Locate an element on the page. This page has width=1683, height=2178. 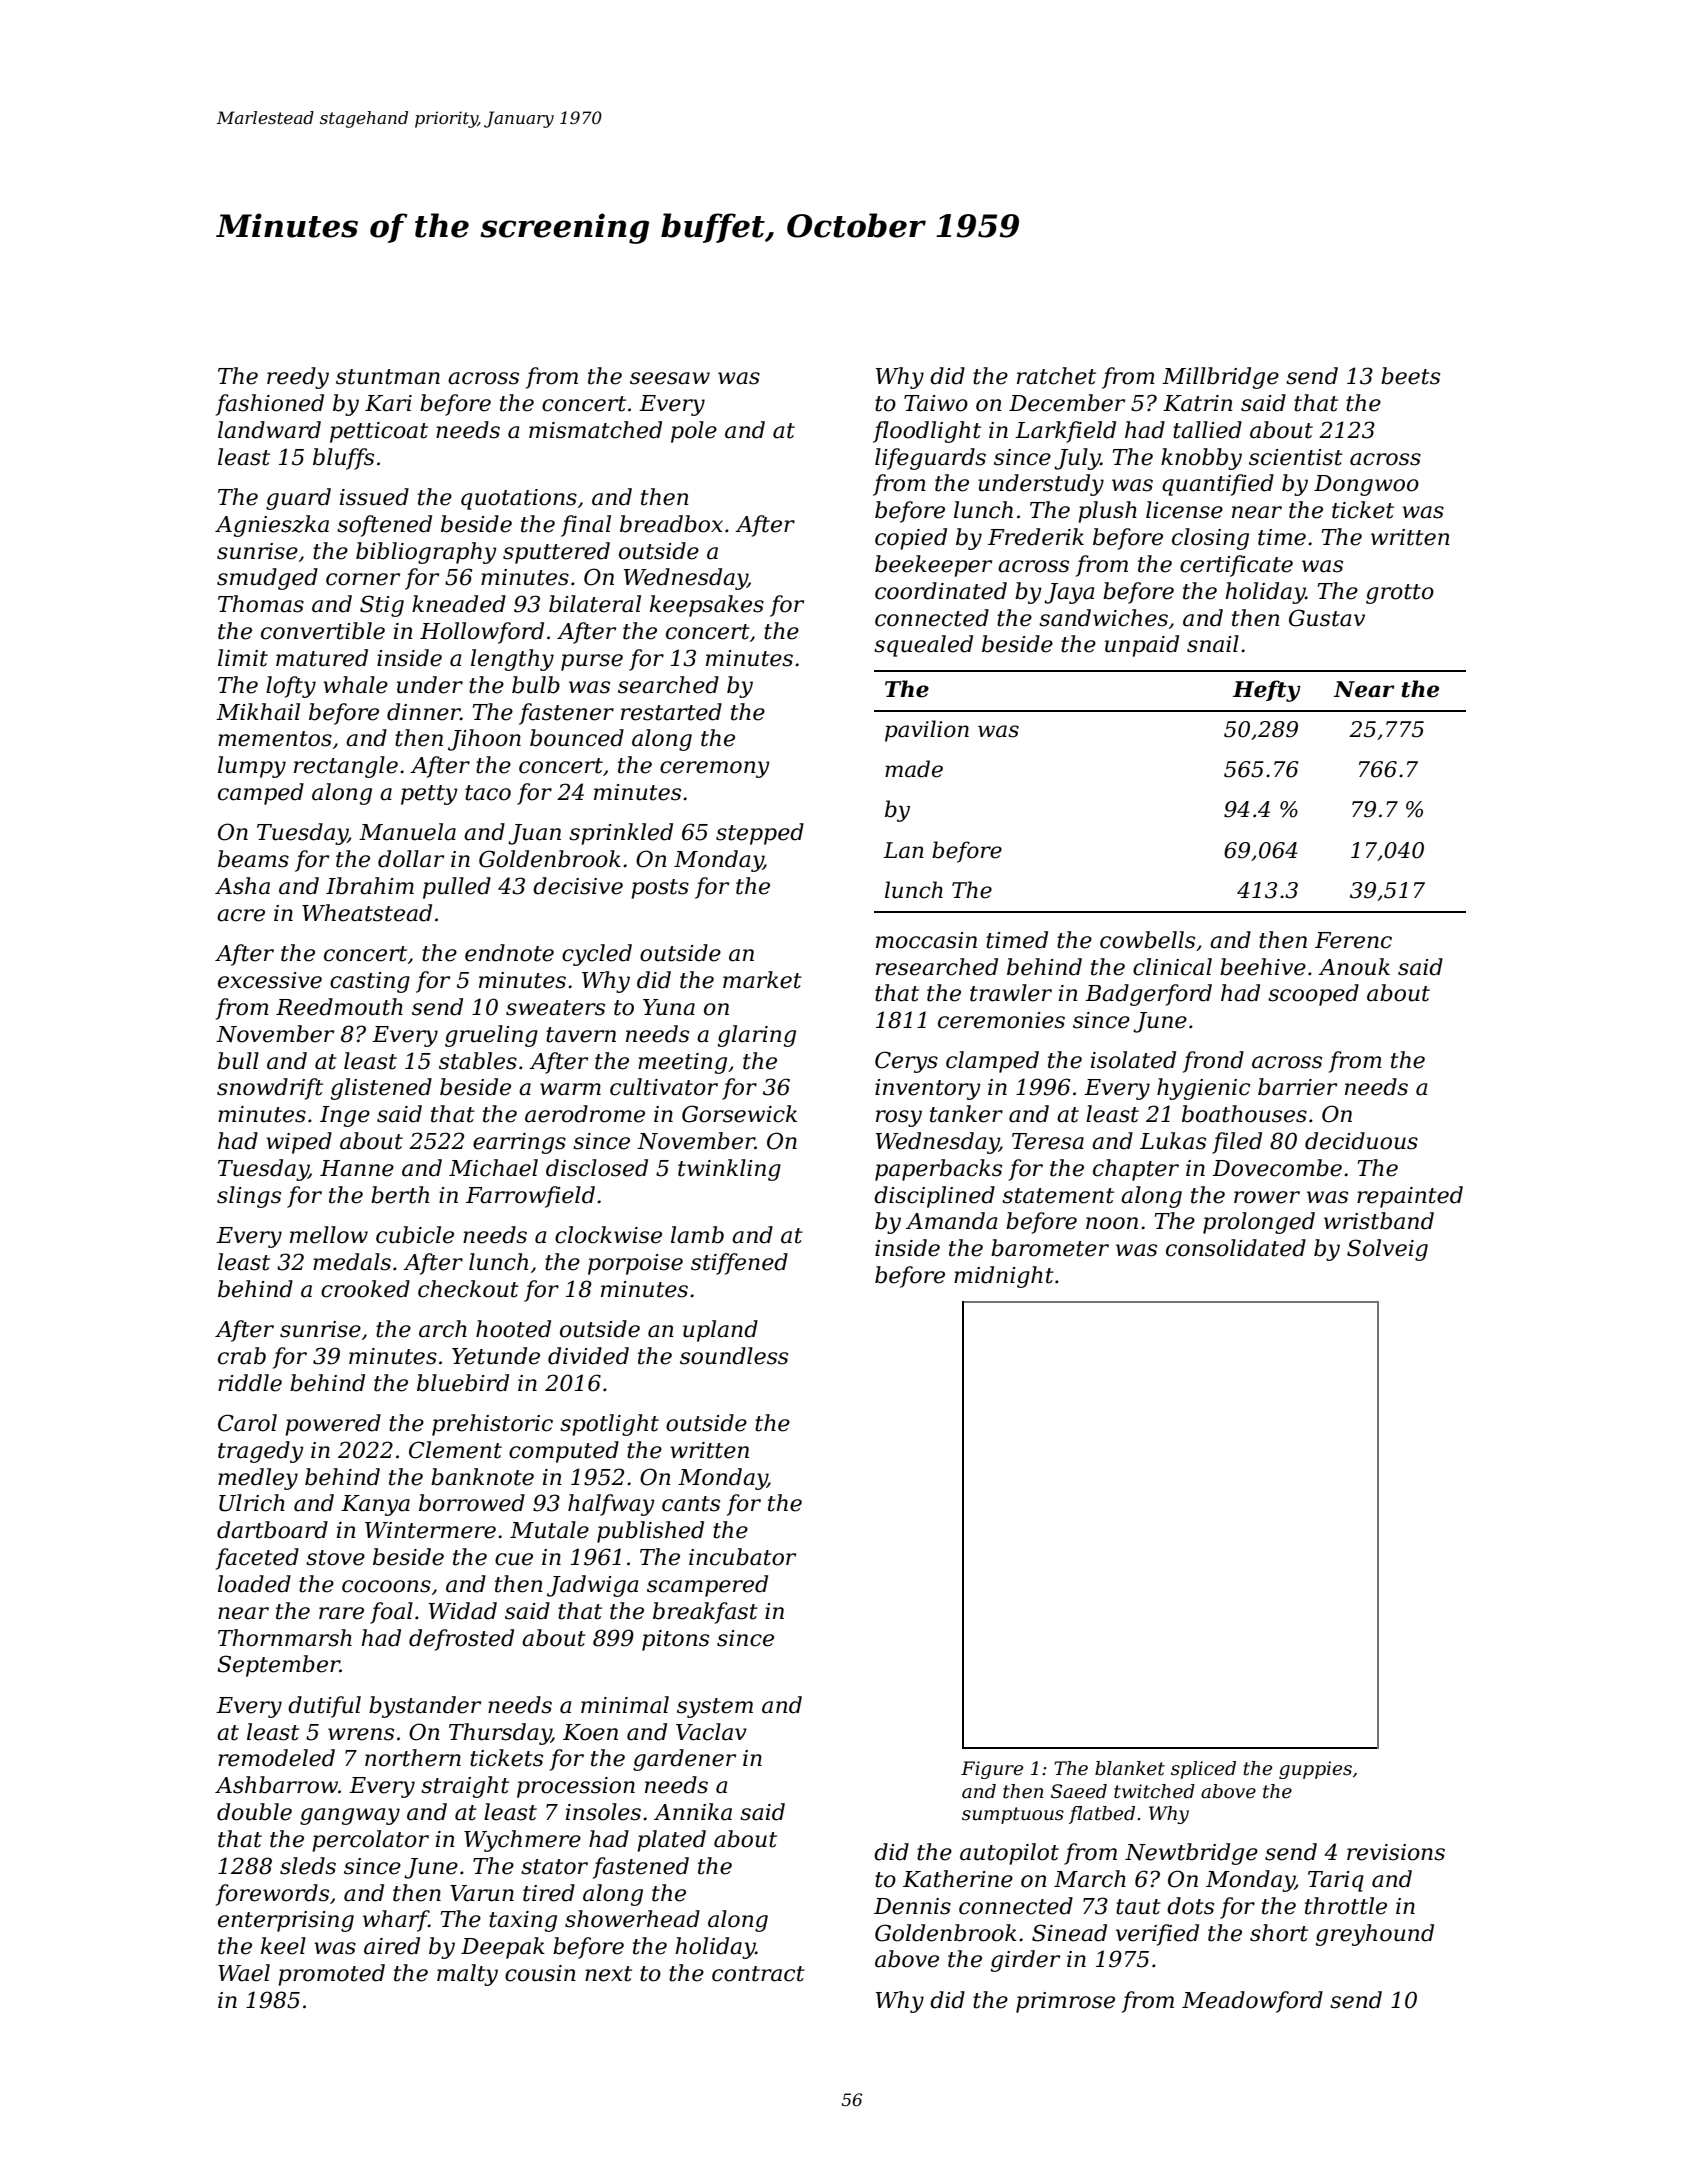
Taiwo is located at coordinates (936, 403).
